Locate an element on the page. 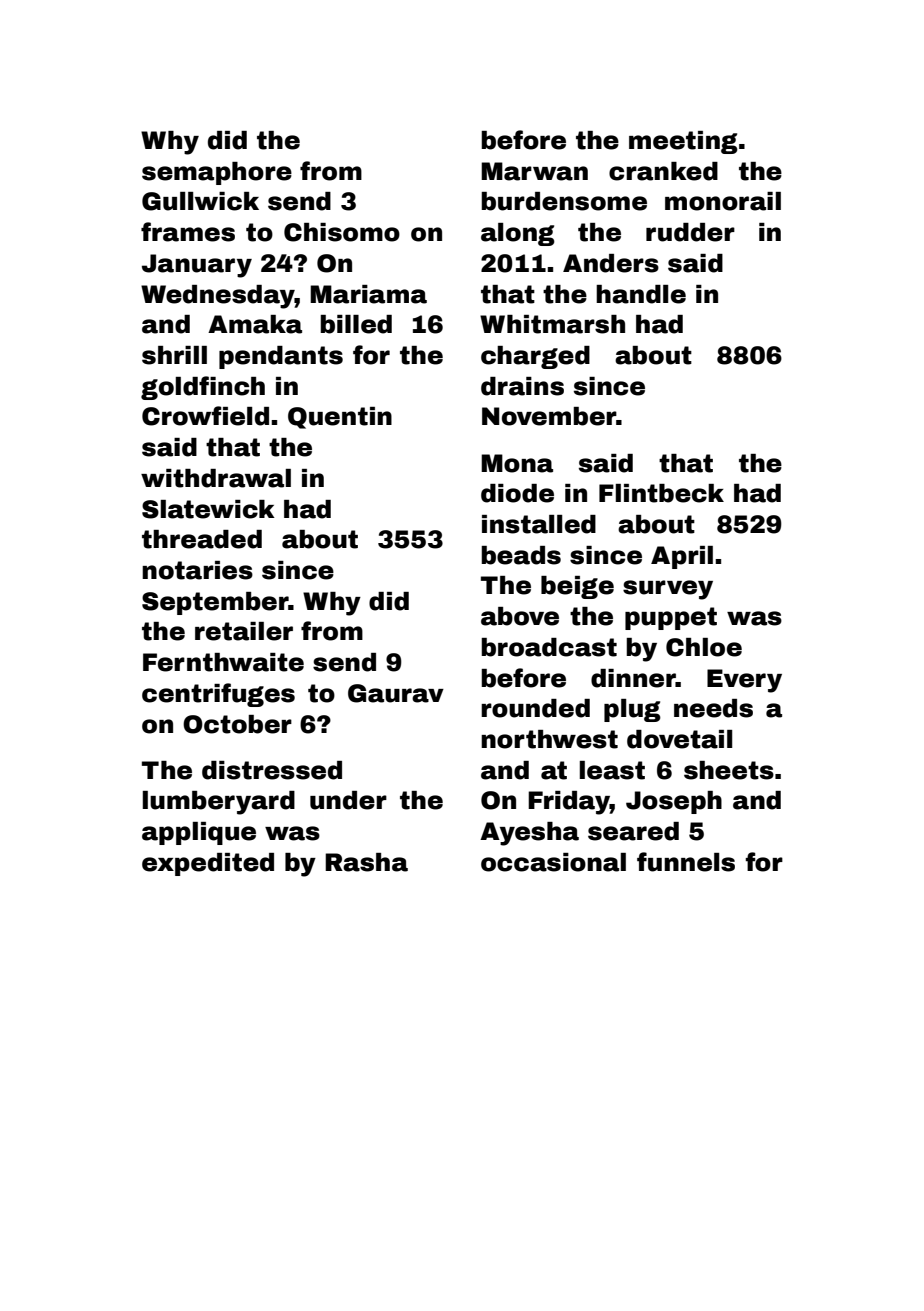 The image size is (924, 1311). Chisomo is located at coordinates (342, 232).
